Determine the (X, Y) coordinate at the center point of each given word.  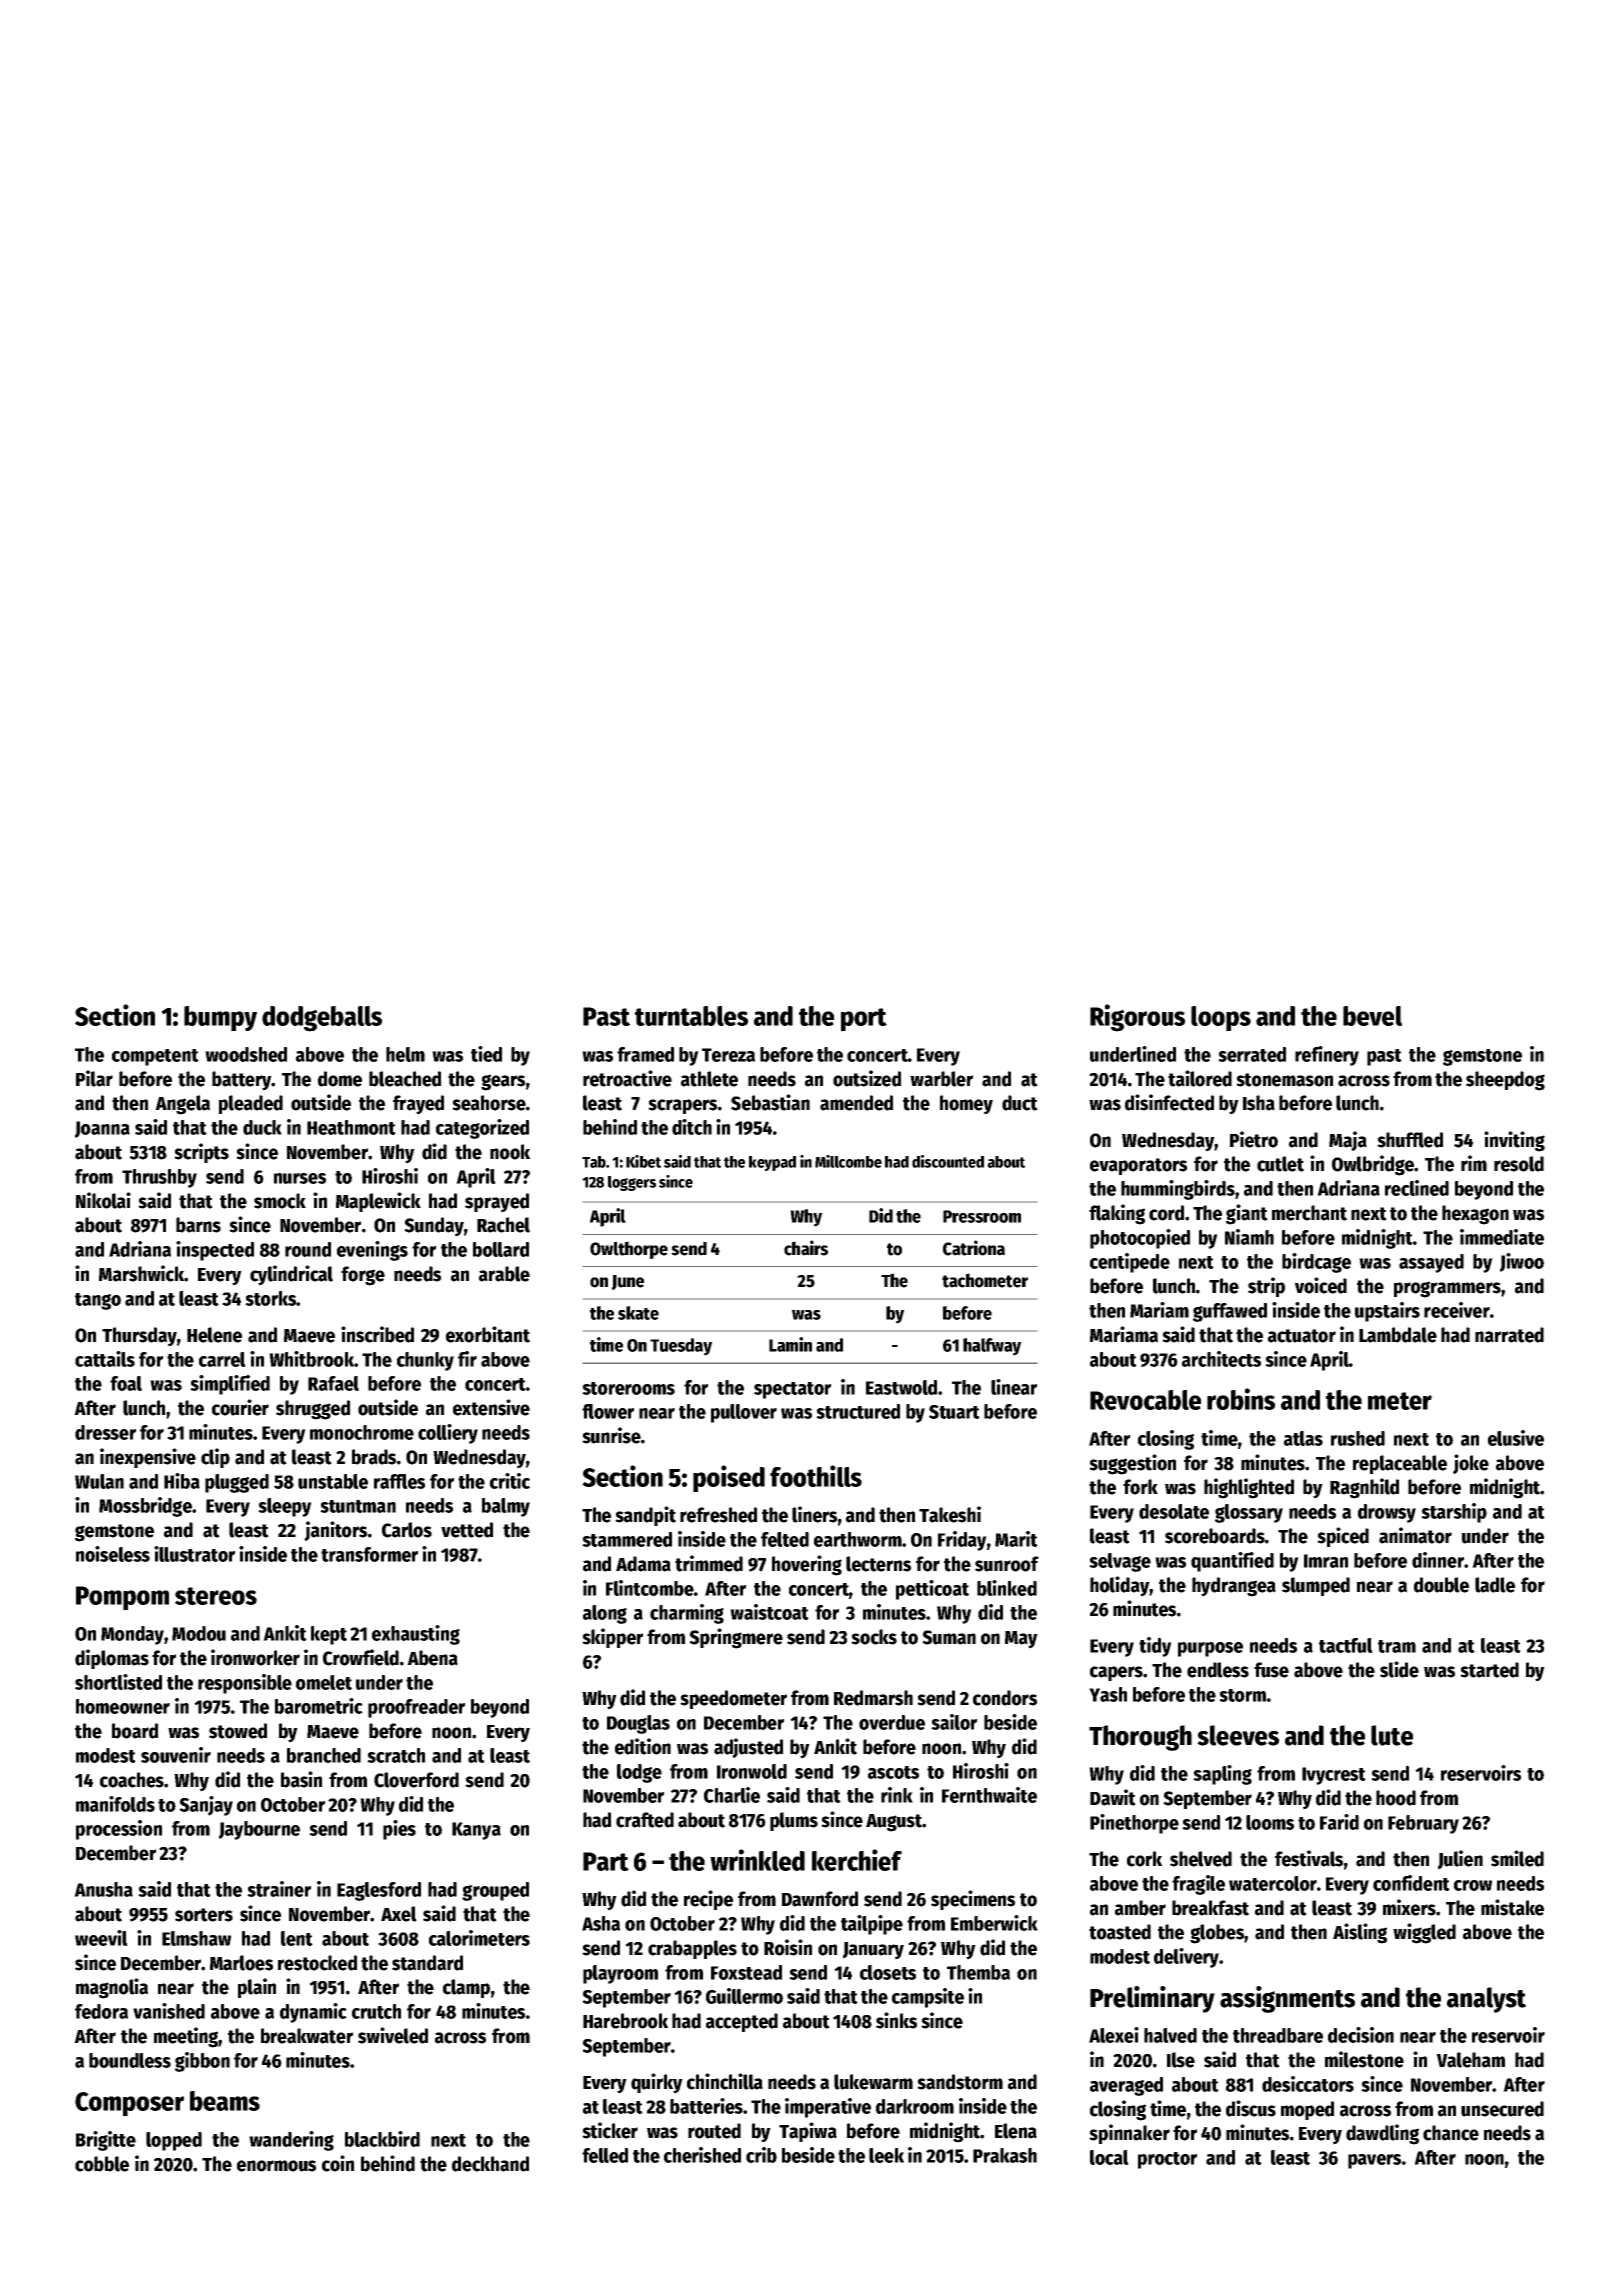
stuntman (358, 1506)
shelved (1201, 1859)
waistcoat (769, 1612)
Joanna (102, 1129)
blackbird (382, 2139)
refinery (1327, 1056)
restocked (317, 1963)
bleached (405, 1079)
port (864, 1020)
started (1489, 1670)
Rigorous (1137, 1018)
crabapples (692, 1949)
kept (329, 1635)
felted (785, 1539)
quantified (1232, 1562)
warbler (941, 1079)
